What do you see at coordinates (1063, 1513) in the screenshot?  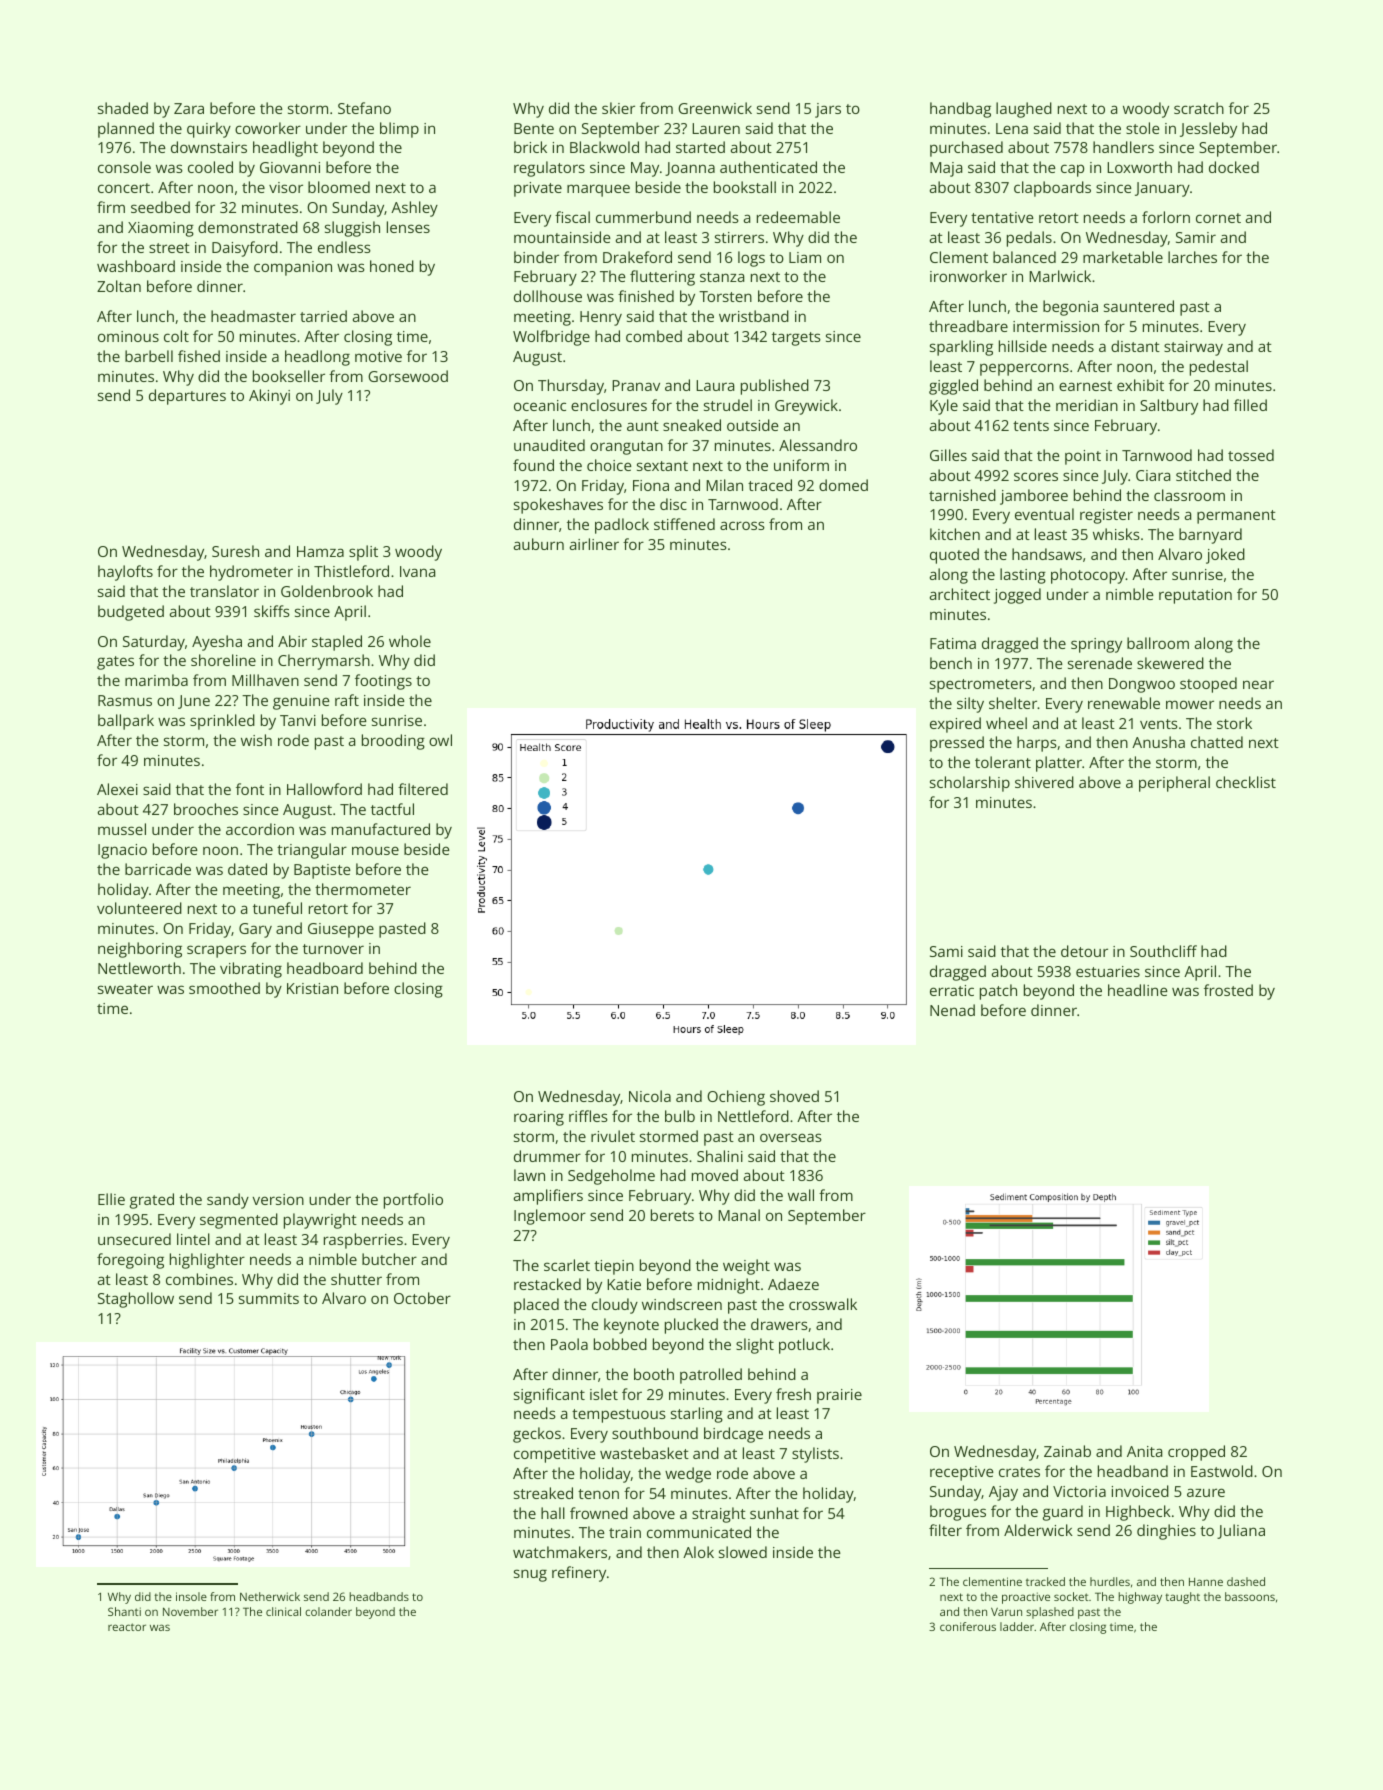 I see `guard` at bounding box center [1063, 1513].
